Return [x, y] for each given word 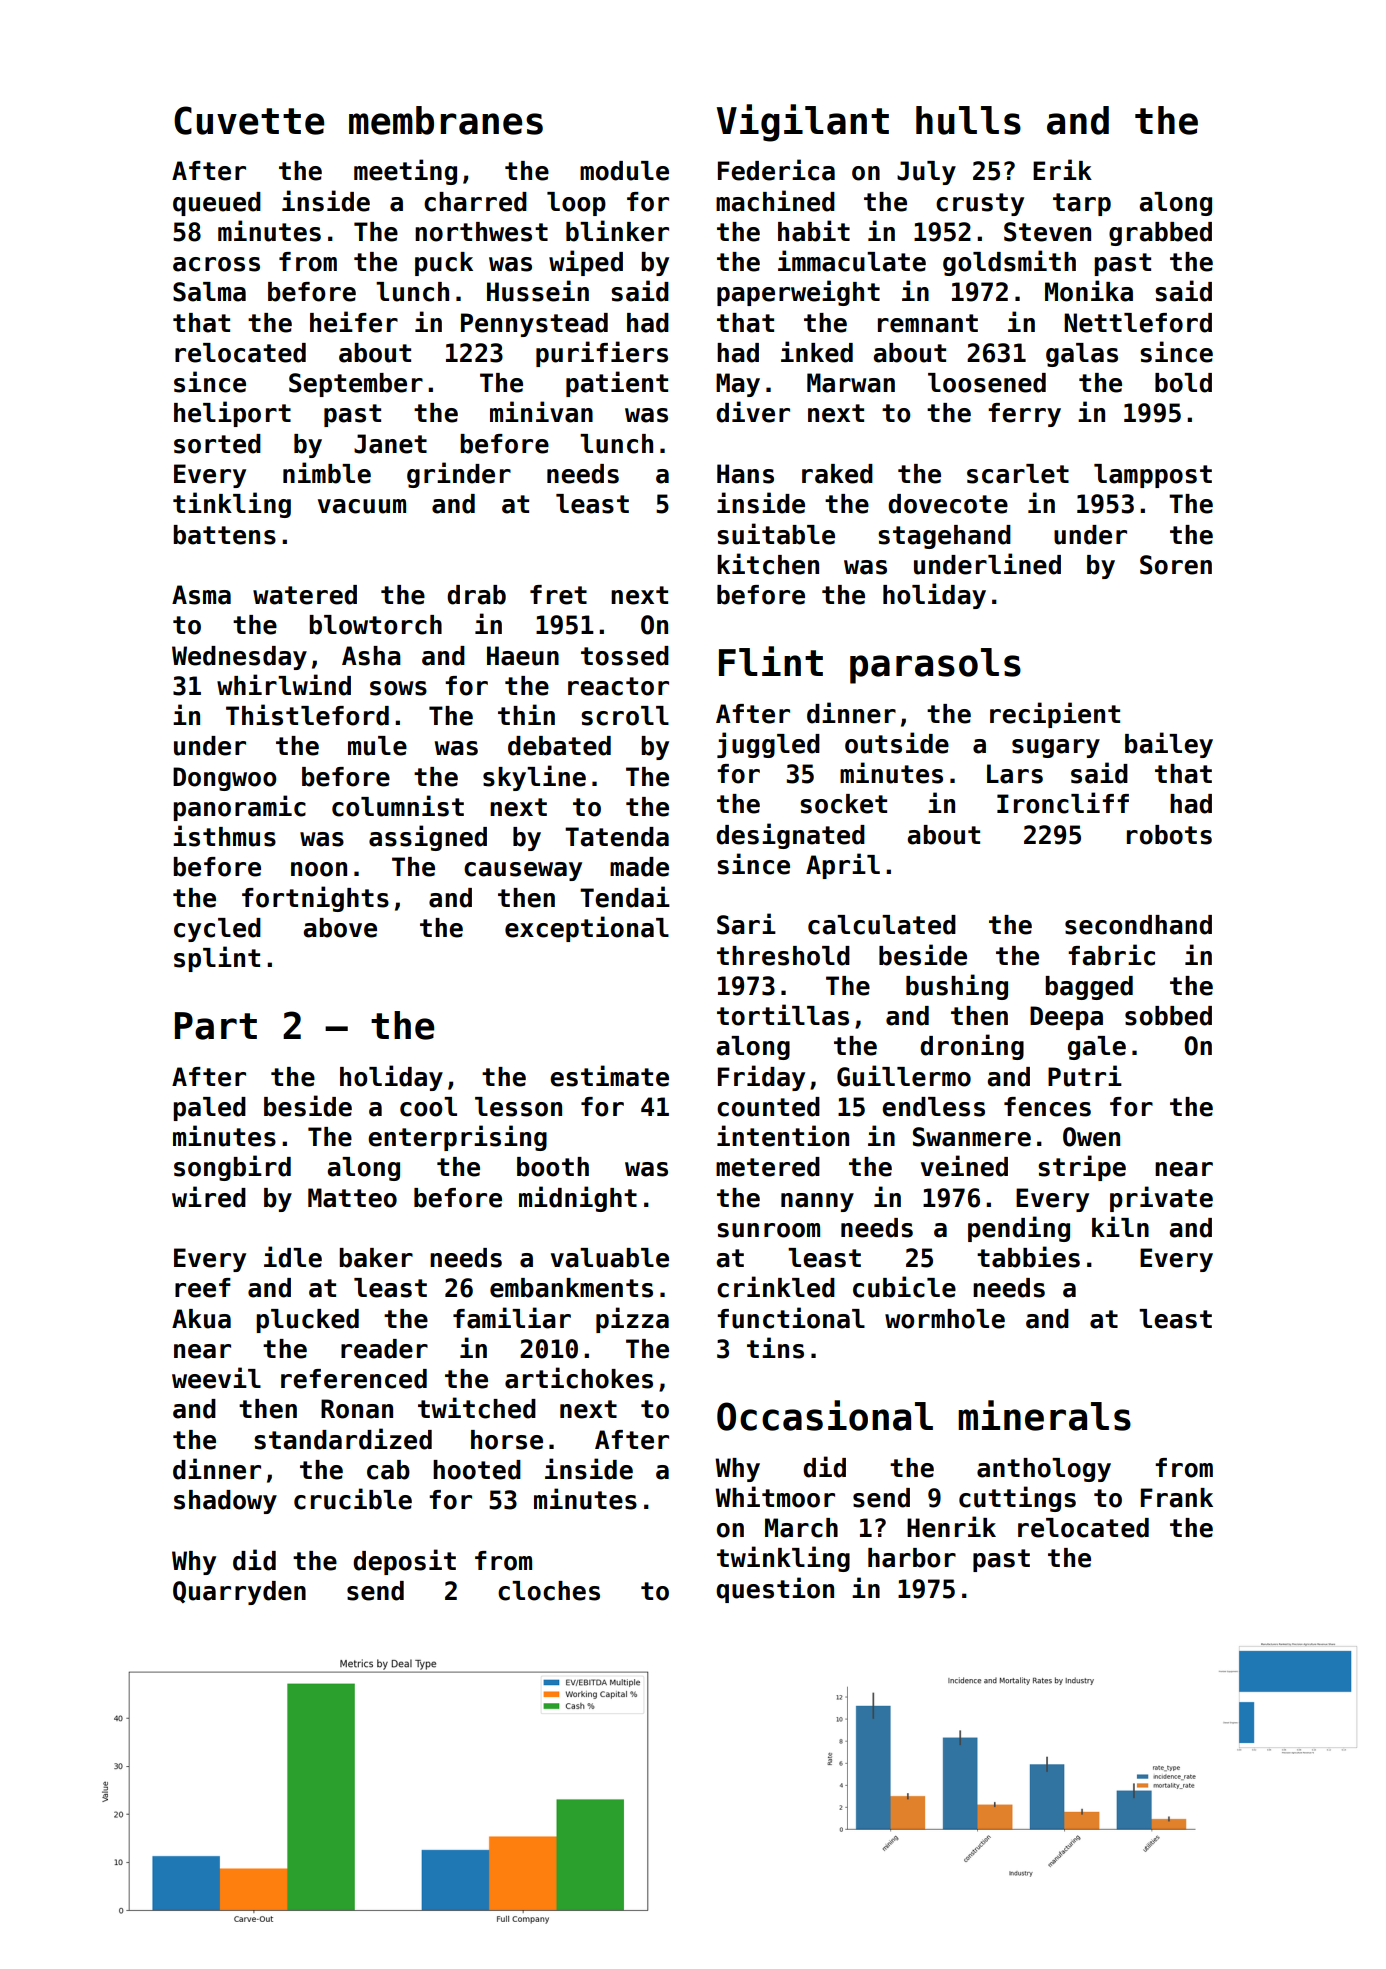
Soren [1176, 565]
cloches [549, 1591]
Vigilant [803, 123]
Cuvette [249, 120]
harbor [912, 1558]
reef [203, 1288]
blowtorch [375, 625]
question [775, 1590]
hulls [968, 120]
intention [783, 1136]
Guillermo [904, 1076]
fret [558, 595]
